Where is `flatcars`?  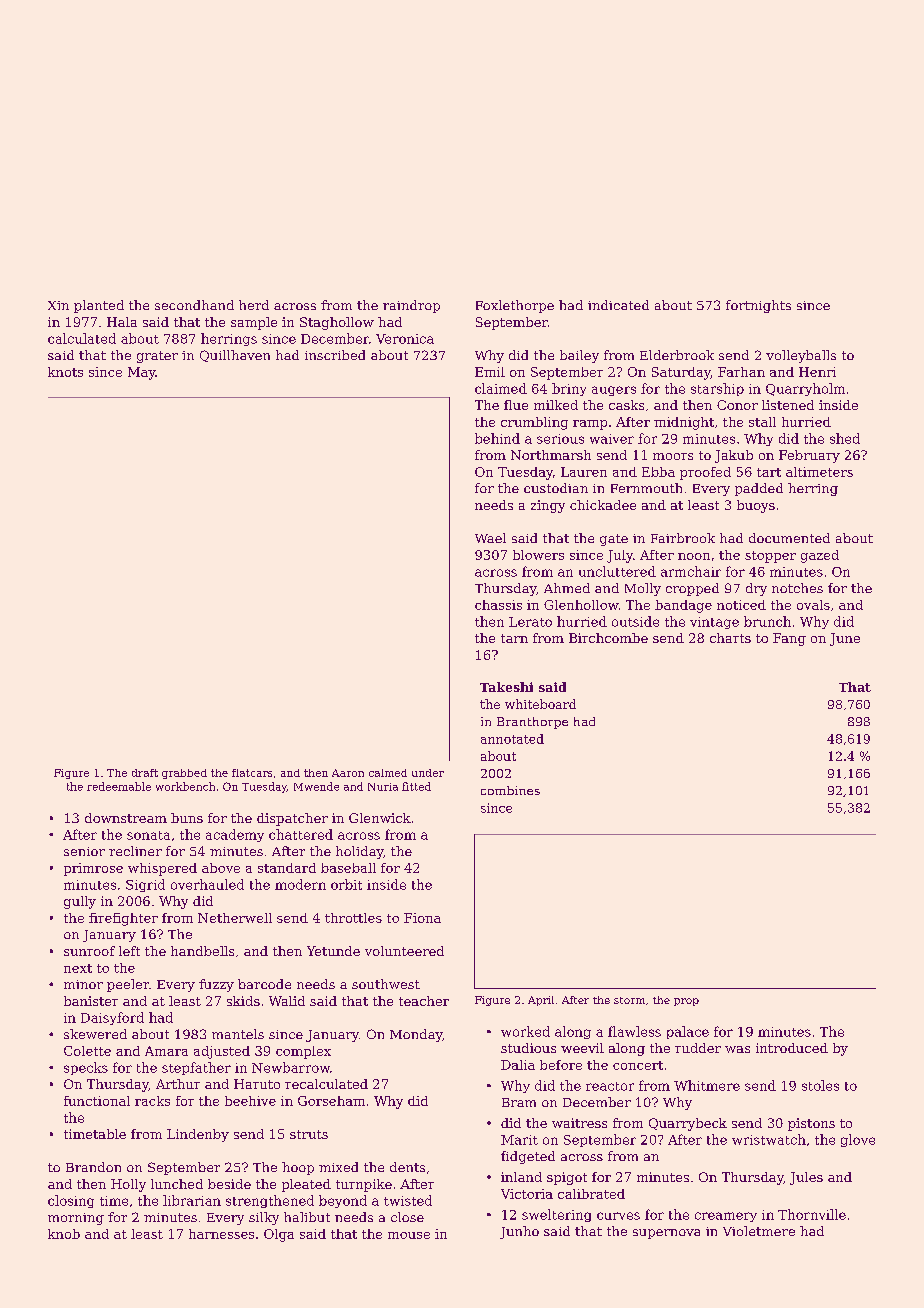 flatcars is located at coordinates (252, 773).
